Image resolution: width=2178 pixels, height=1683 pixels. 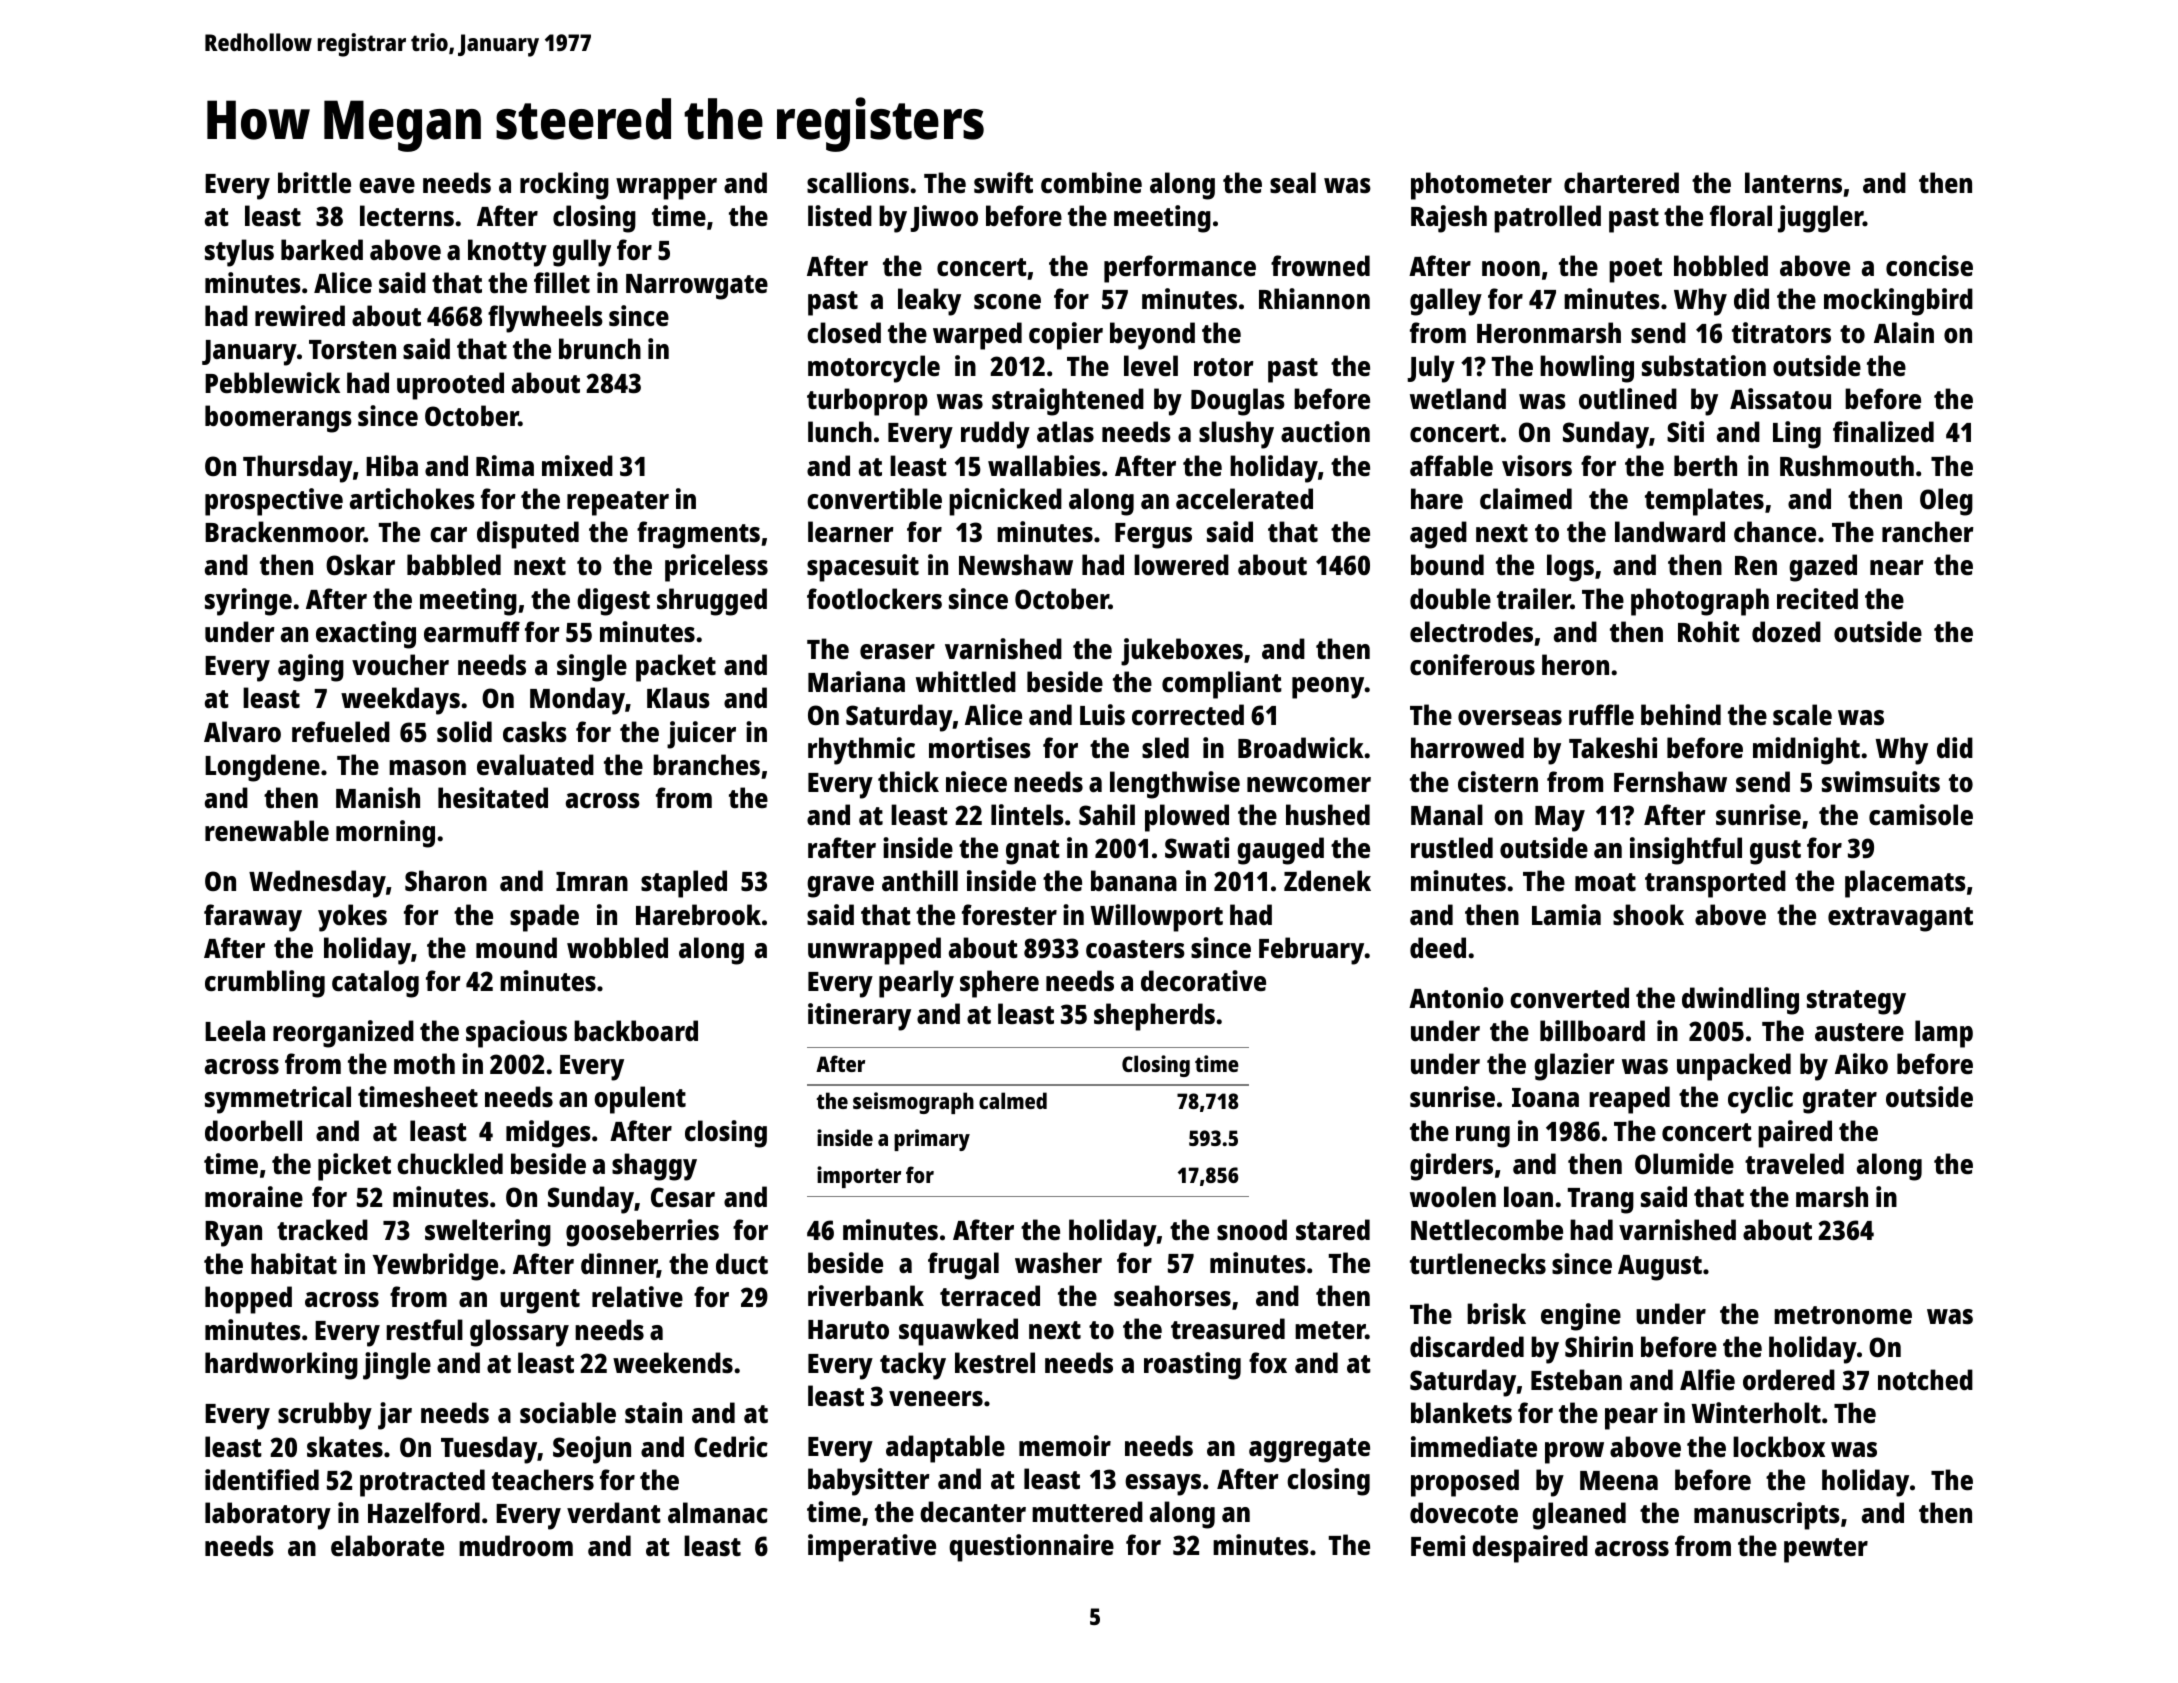 I want to click on pewter, so click(x=1826, y=1550).
